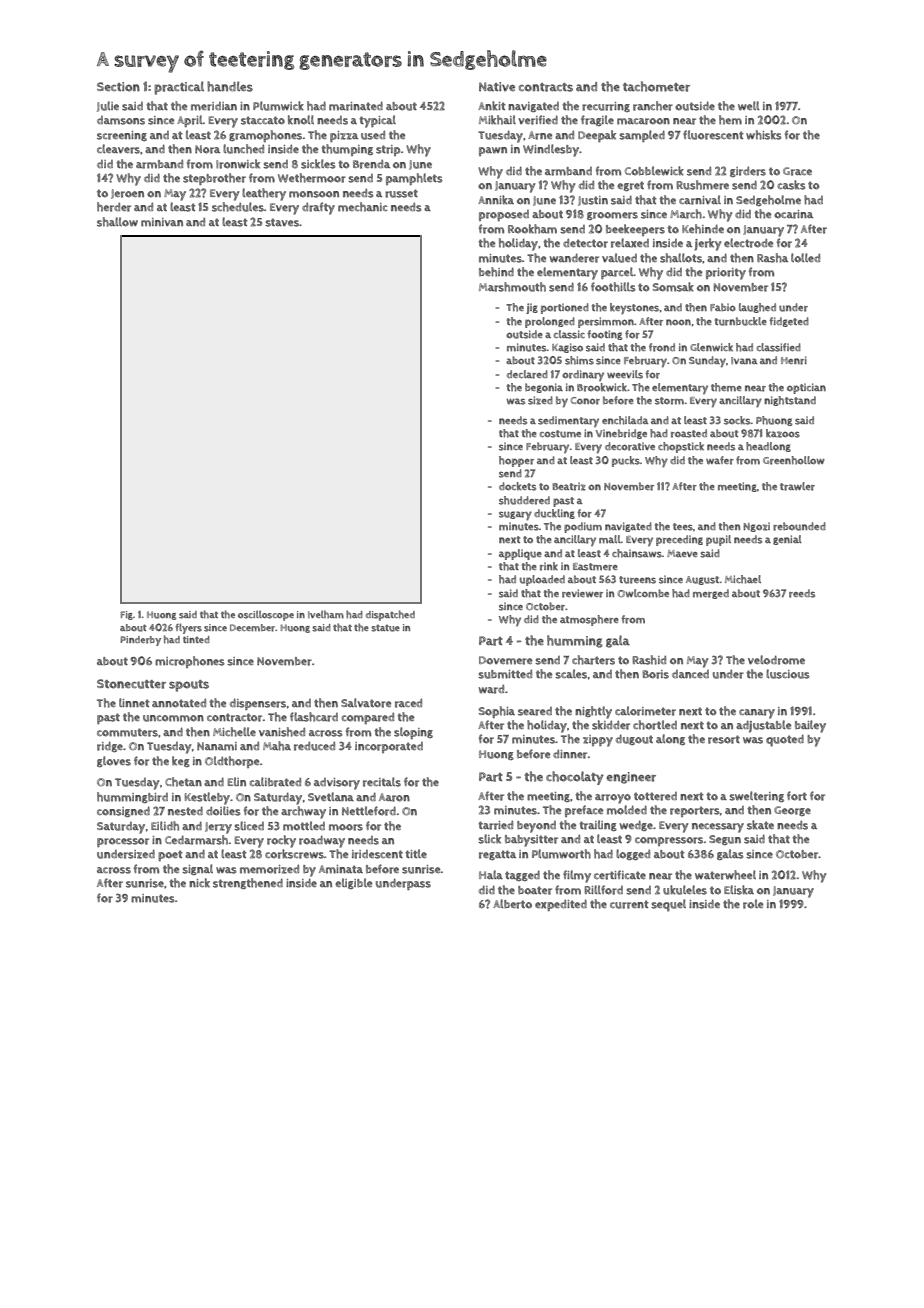 The image size is (924, 1308). Describe the element at coordinates (382, 782) in the image. I see `recitals` at that location.
